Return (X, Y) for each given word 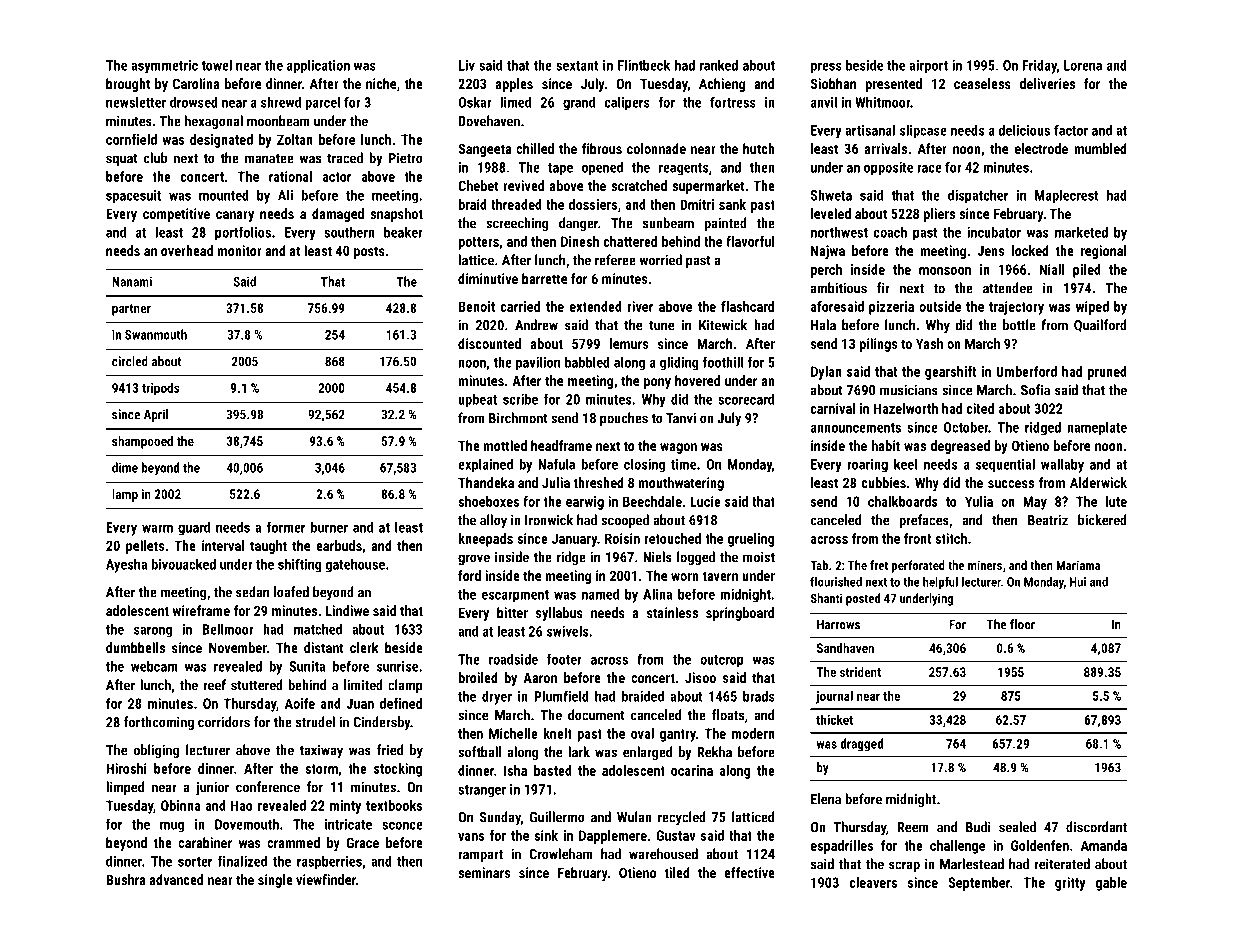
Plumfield (561, 696)
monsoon (945, 271)
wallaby (1062, 465)
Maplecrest (1067, 196)
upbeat (477, 400)
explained (485, 466)
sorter (195, 862)
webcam (154, 666)
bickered (1102, 520)
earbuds (339, 545)
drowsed (194, 102)
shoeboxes (488, 501)
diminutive (488, 278)
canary (235, 216)
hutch (759, 148)
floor (1022, 624)
